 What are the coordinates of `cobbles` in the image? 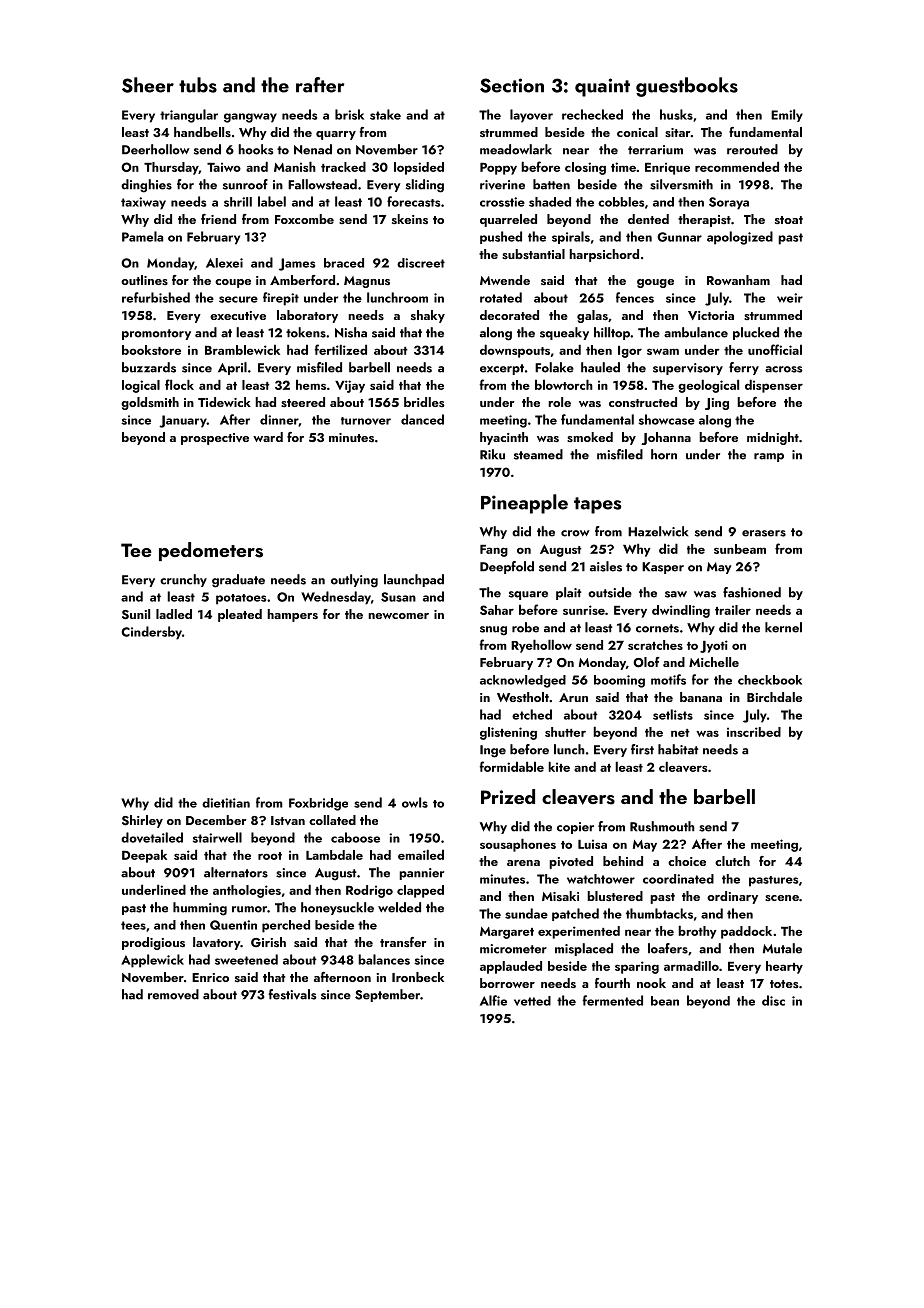 It's located at (621, 202).
